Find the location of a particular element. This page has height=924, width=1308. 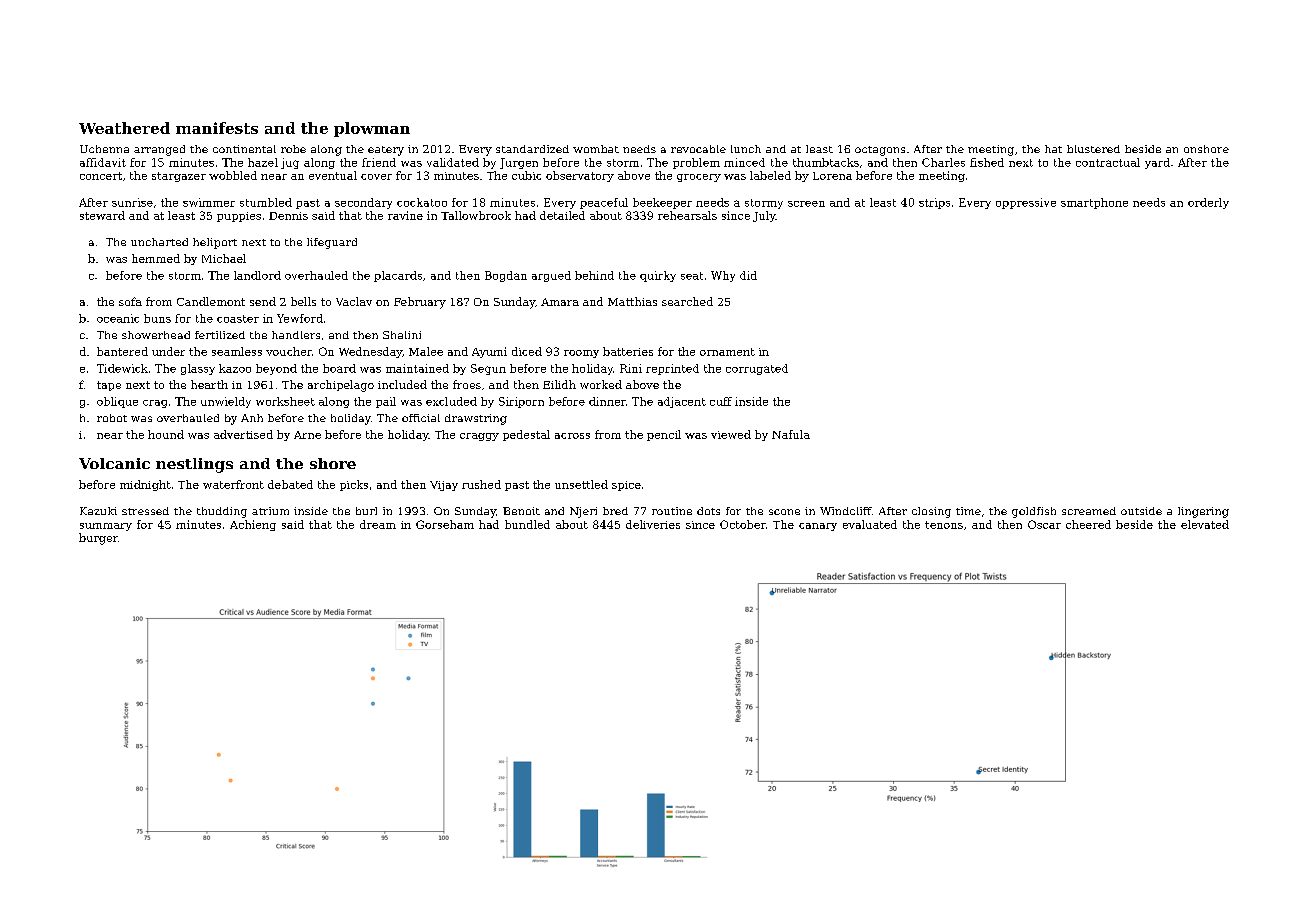

Amara is located at coordinates (560, 302).
